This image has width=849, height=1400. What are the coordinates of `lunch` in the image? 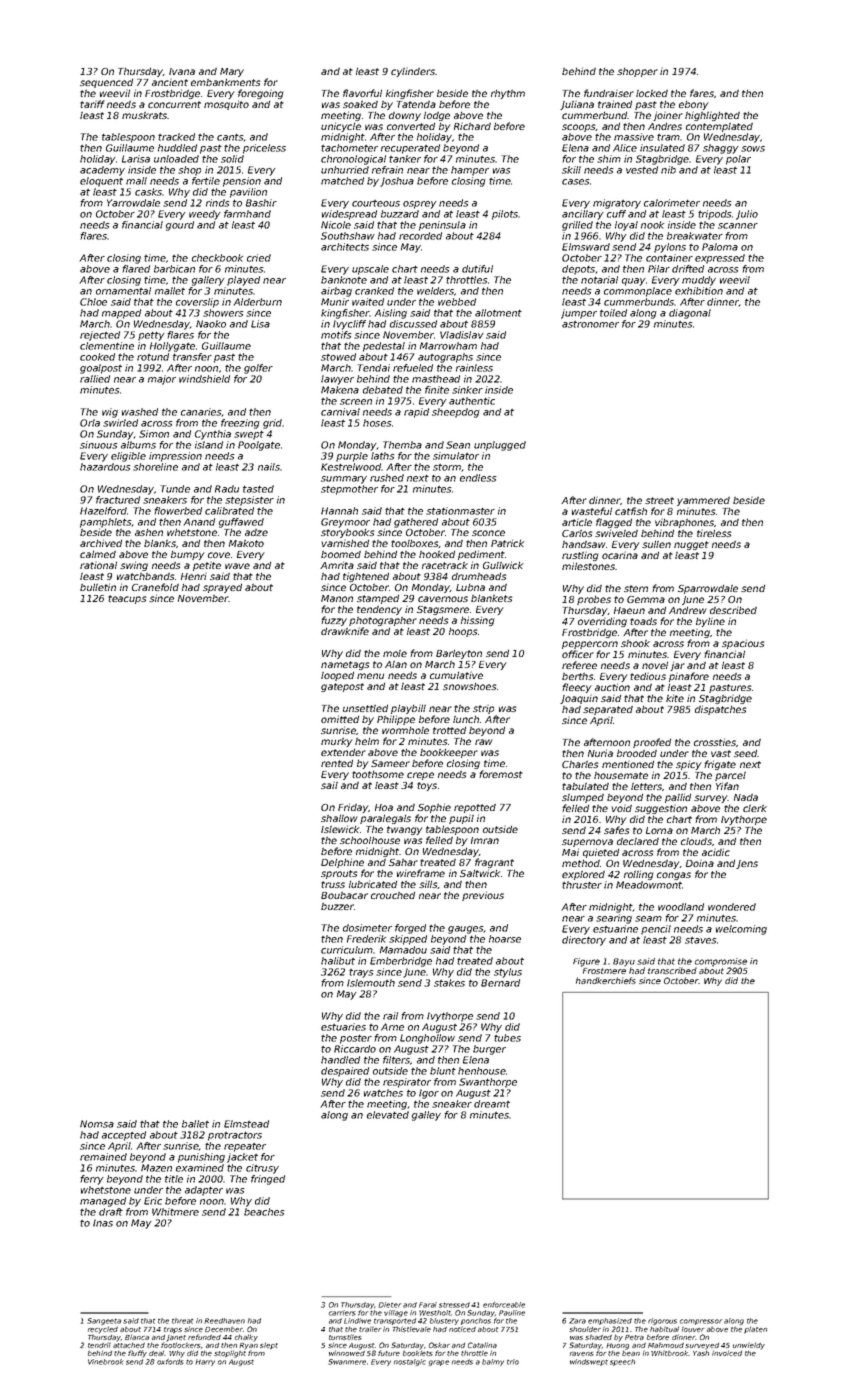 It's located at (466, 719).
